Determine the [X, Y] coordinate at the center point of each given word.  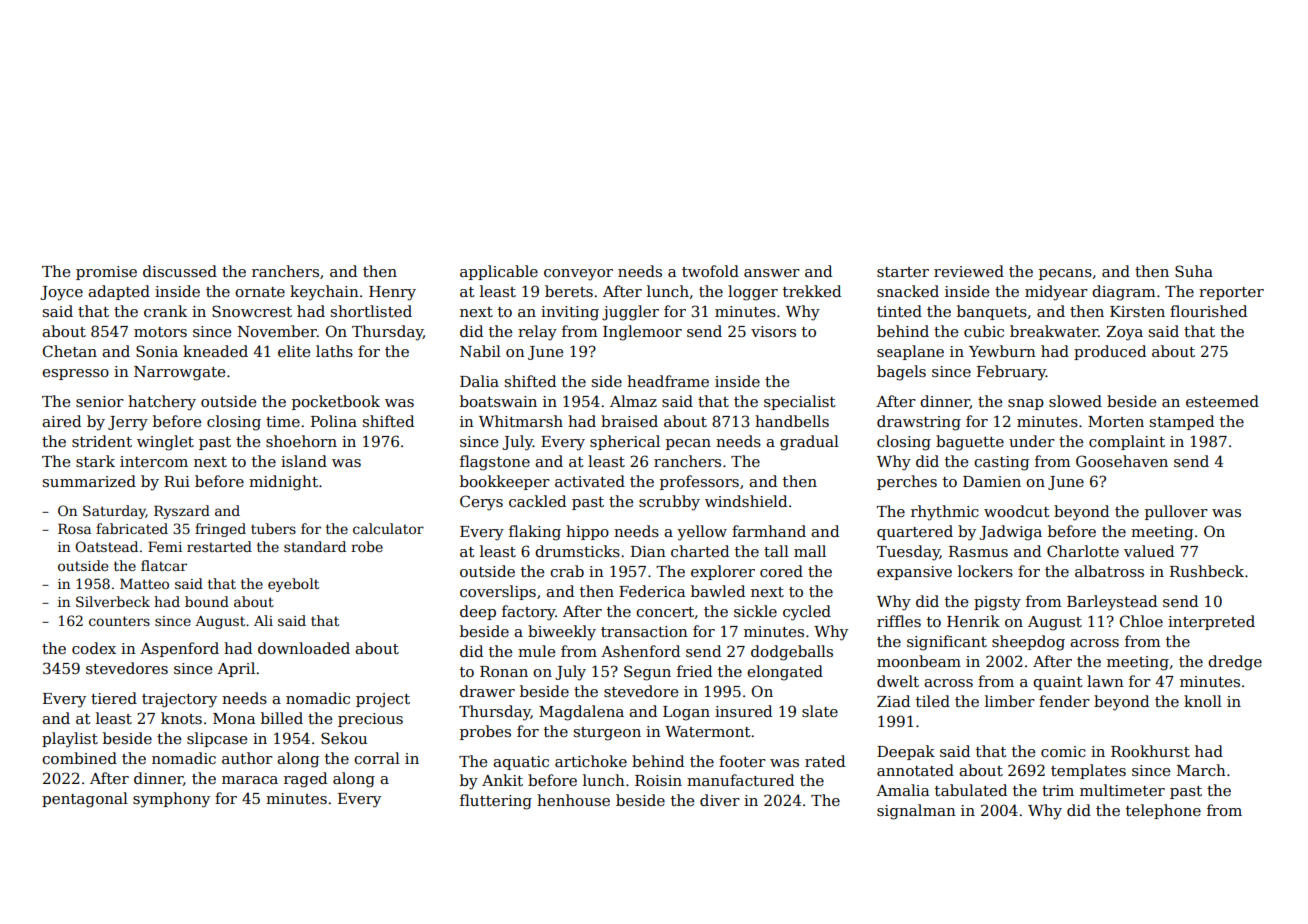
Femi [165, 546]
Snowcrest [252, 311]
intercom [154, 461]
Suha [1194, 271]
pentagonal [85, 800]
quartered [915, 532]
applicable [499, 272]
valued [1149, 551]
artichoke [591, 761]
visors [773, 331]
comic [1063, 751]
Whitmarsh [521, 421]
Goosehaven [1122, 461]
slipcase [217, 739]
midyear [1056, 293]
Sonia [157, 351]
